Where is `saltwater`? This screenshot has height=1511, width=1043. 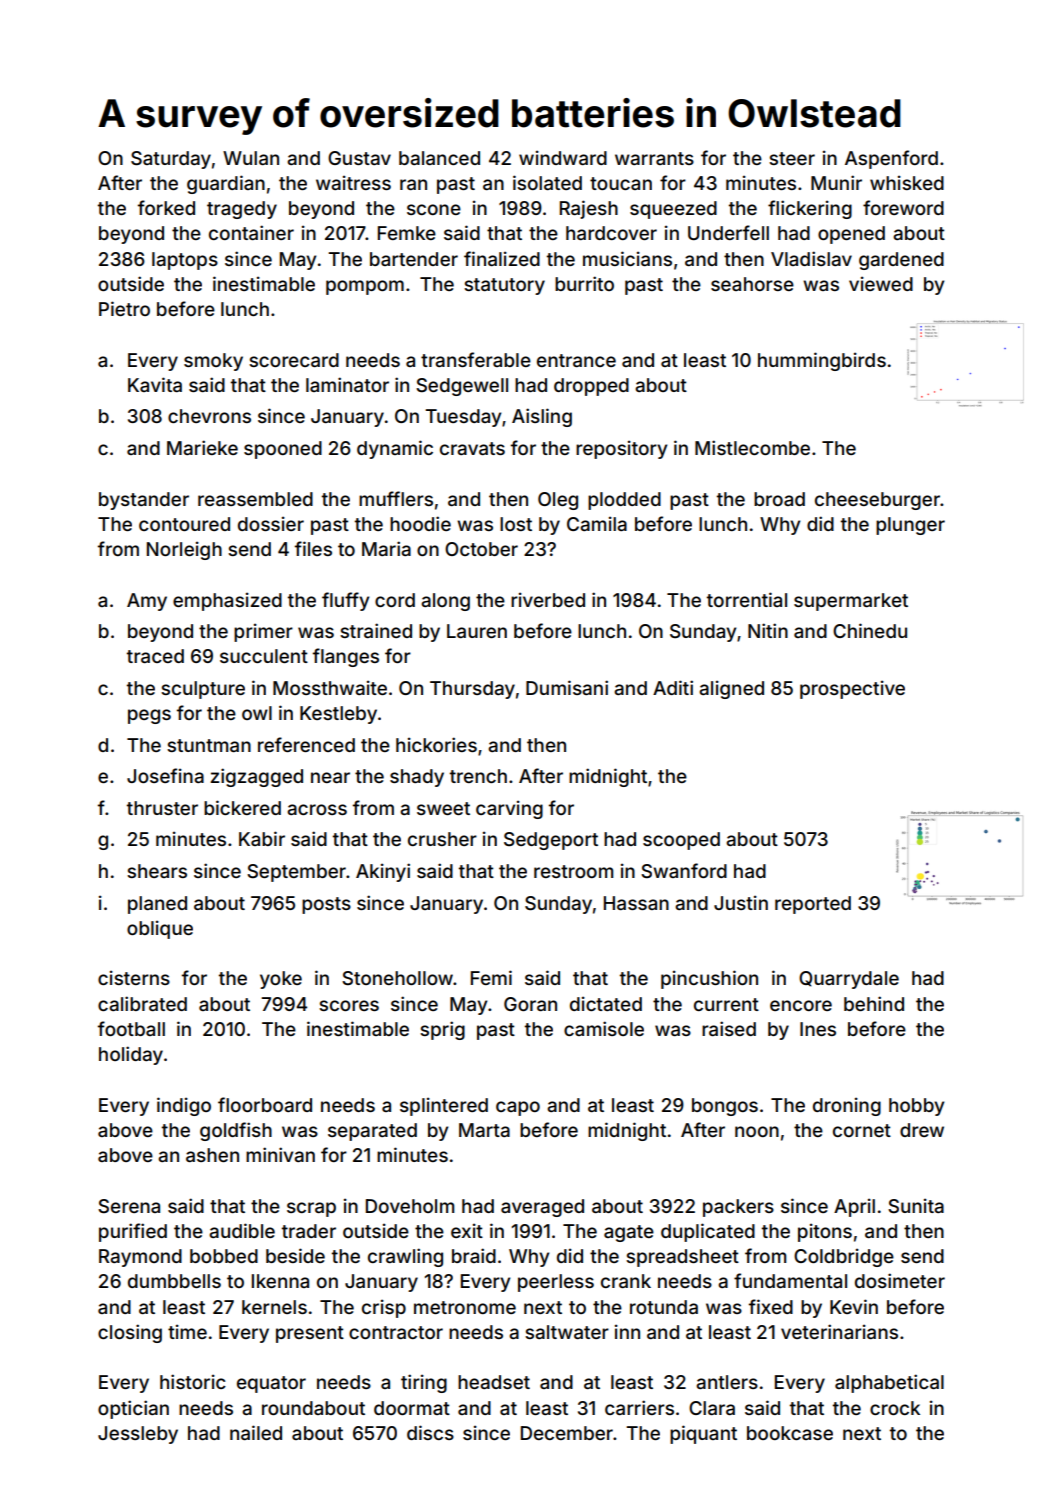
saltwater is located at coordinates (567, 1332).
